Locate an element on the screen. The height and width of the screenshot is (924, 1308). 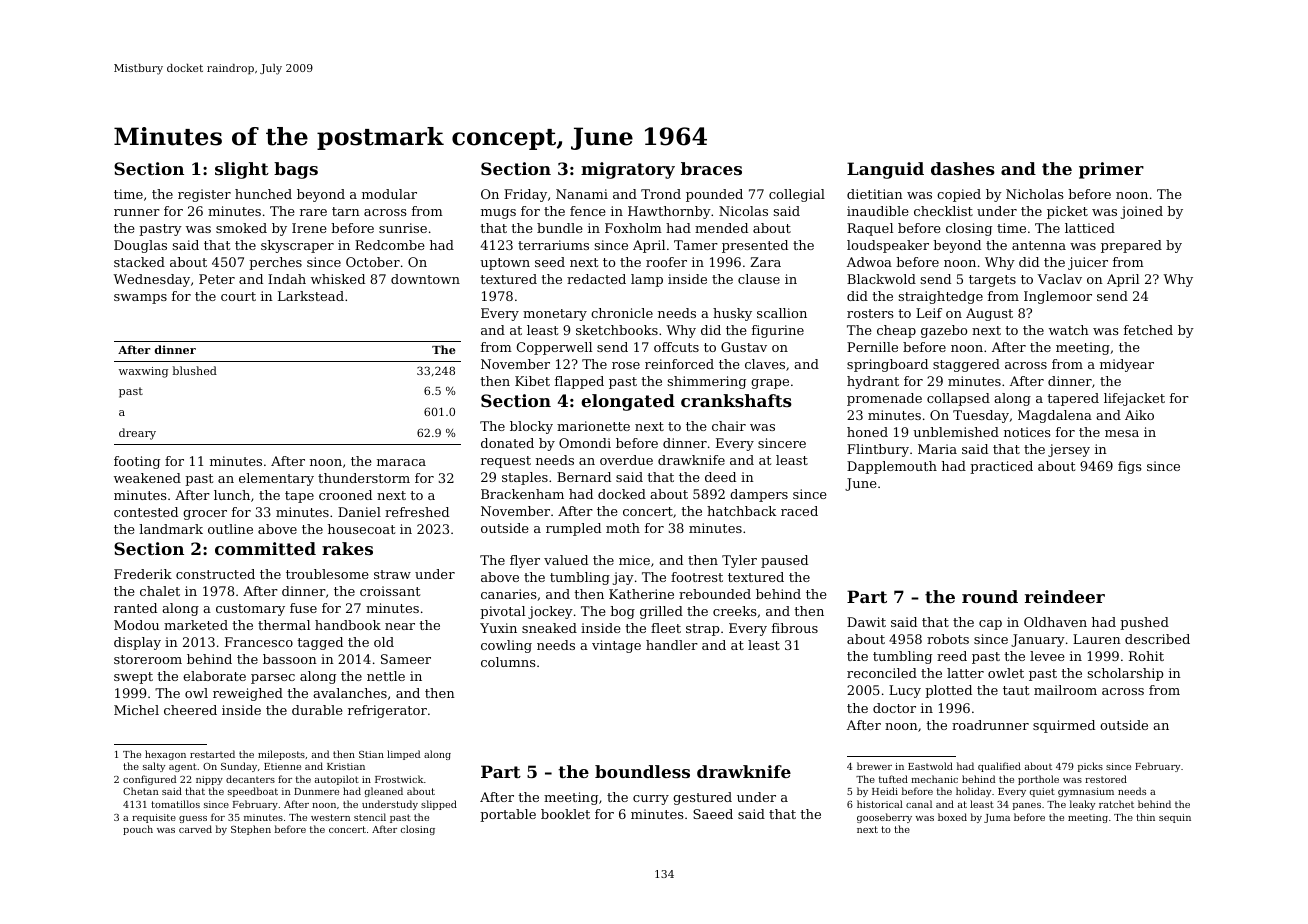
Nicolas is located at coordinates (743, 211).
